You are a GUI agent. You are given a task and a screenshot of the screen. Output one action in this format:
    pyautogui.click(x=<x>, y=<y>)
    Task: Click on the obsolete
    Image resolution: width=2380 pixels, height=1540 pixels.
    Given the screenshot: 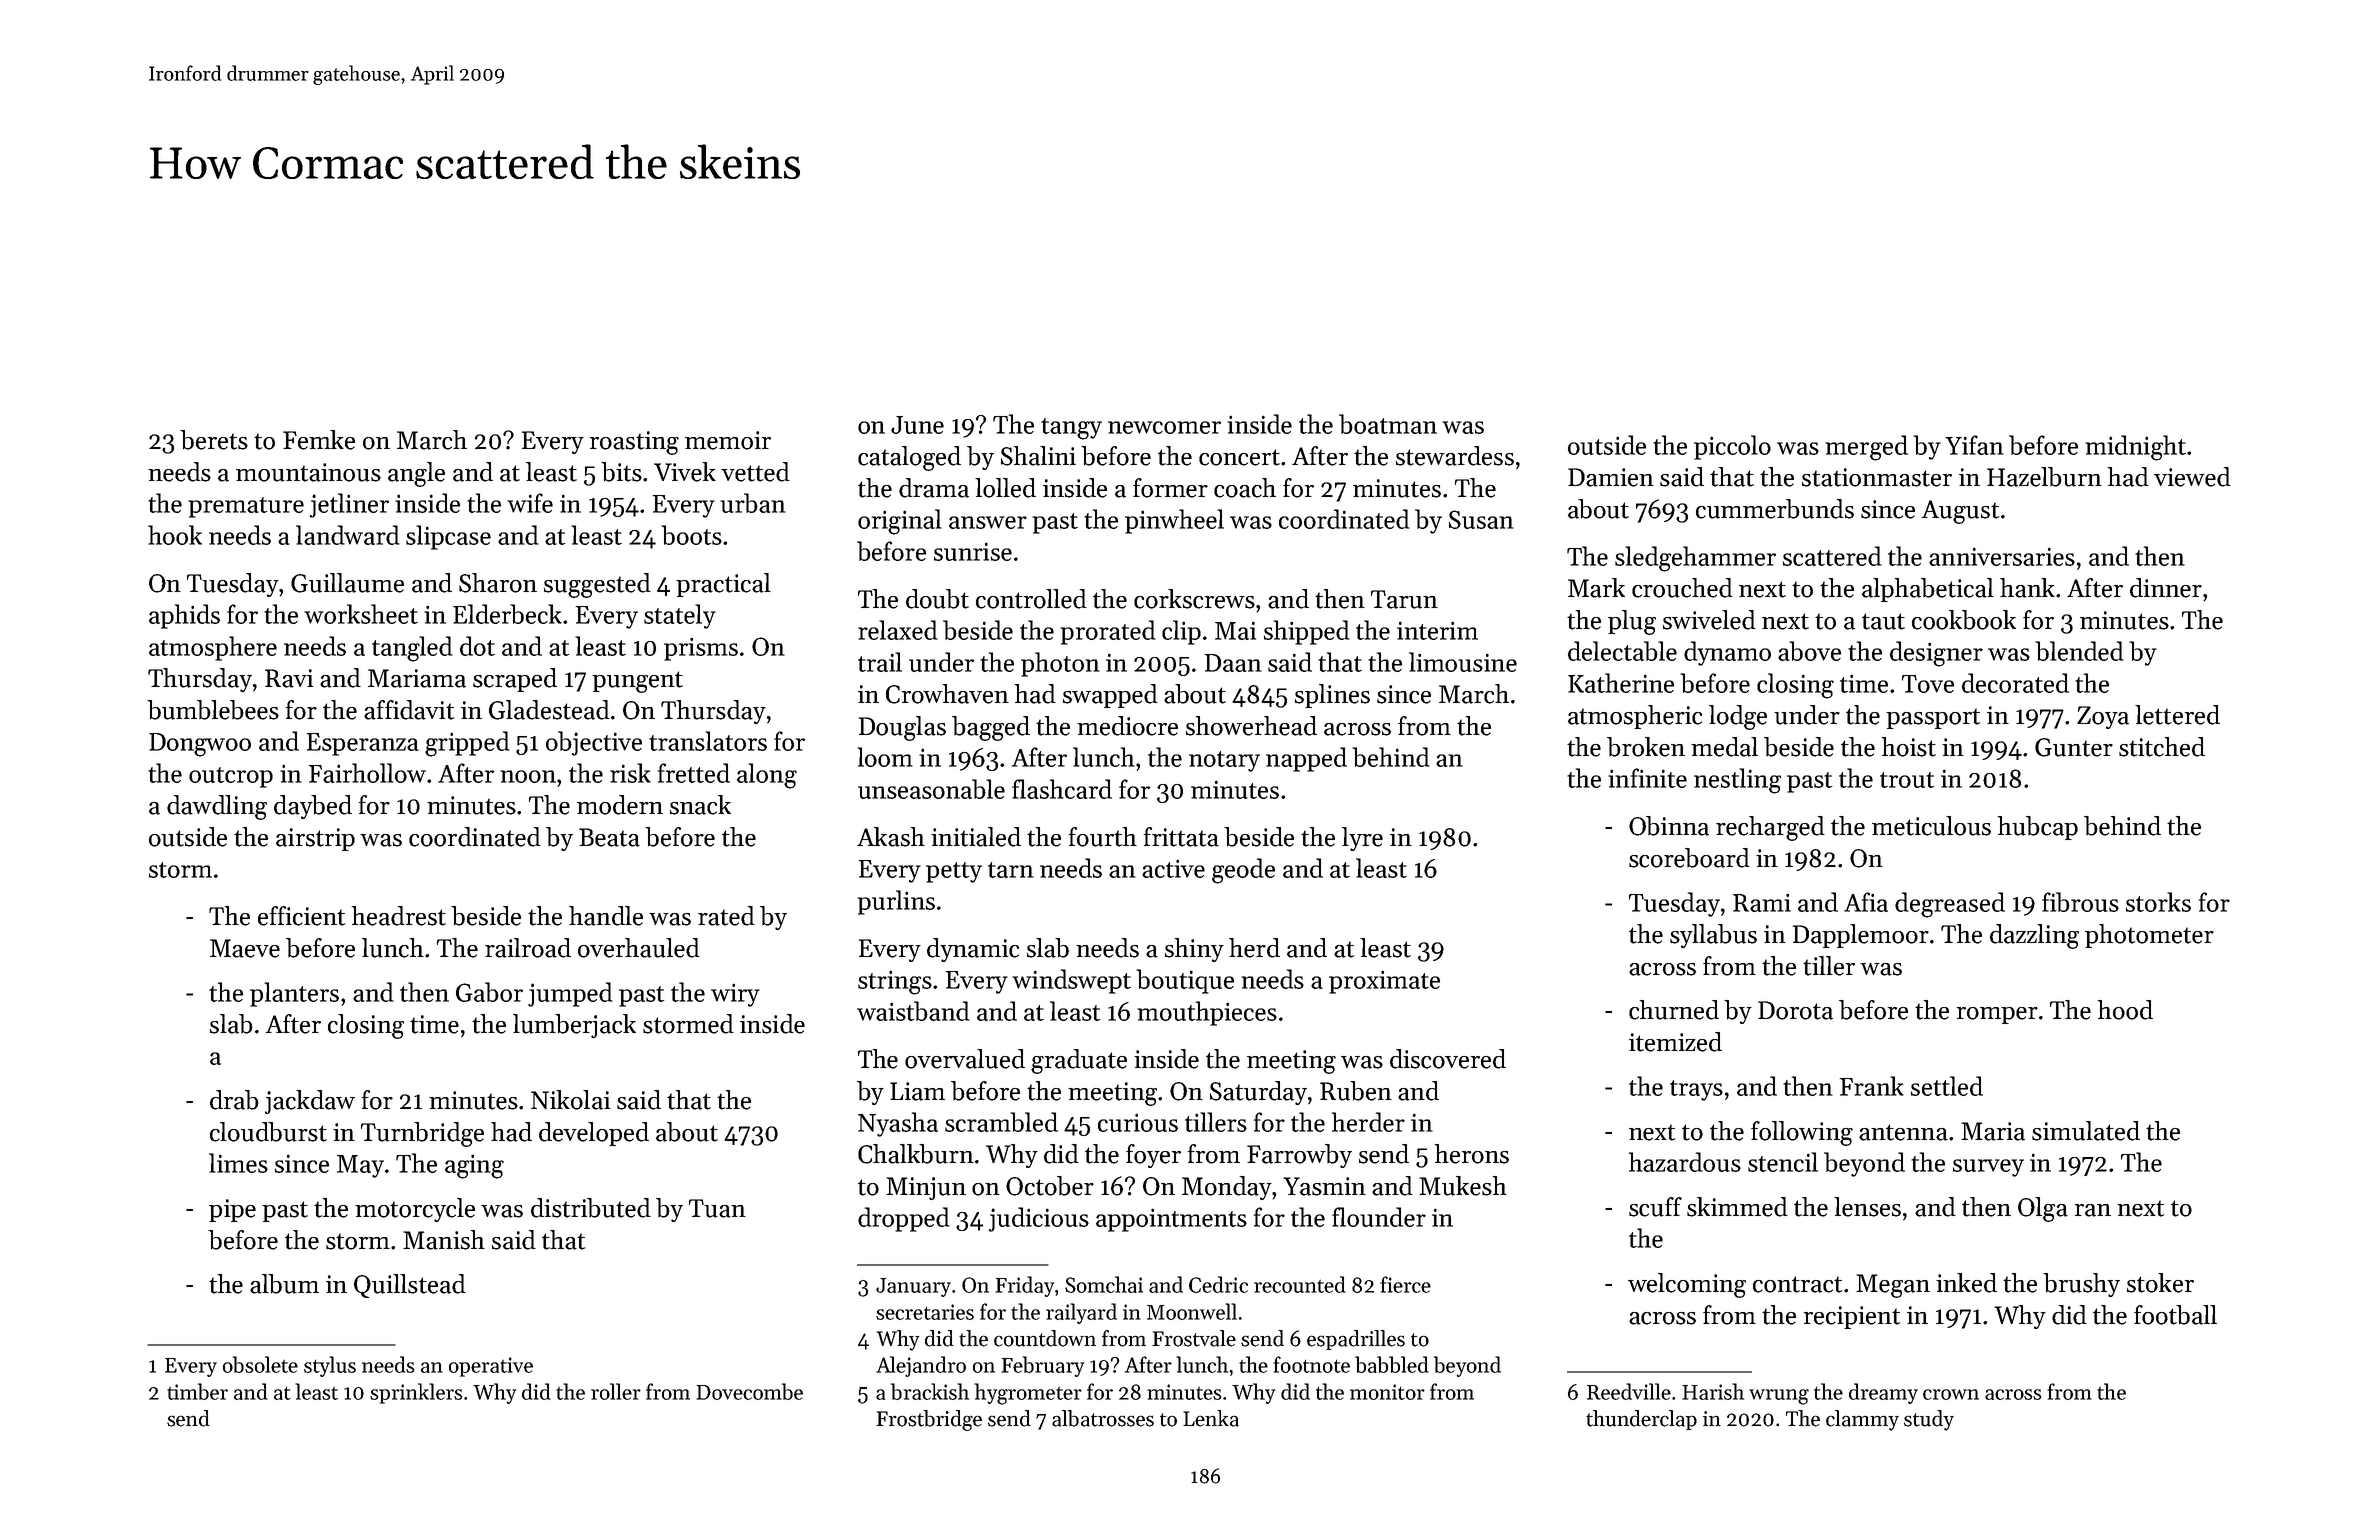 What is the action you would take?
    pyautogui.click(x=260, y=1364)
